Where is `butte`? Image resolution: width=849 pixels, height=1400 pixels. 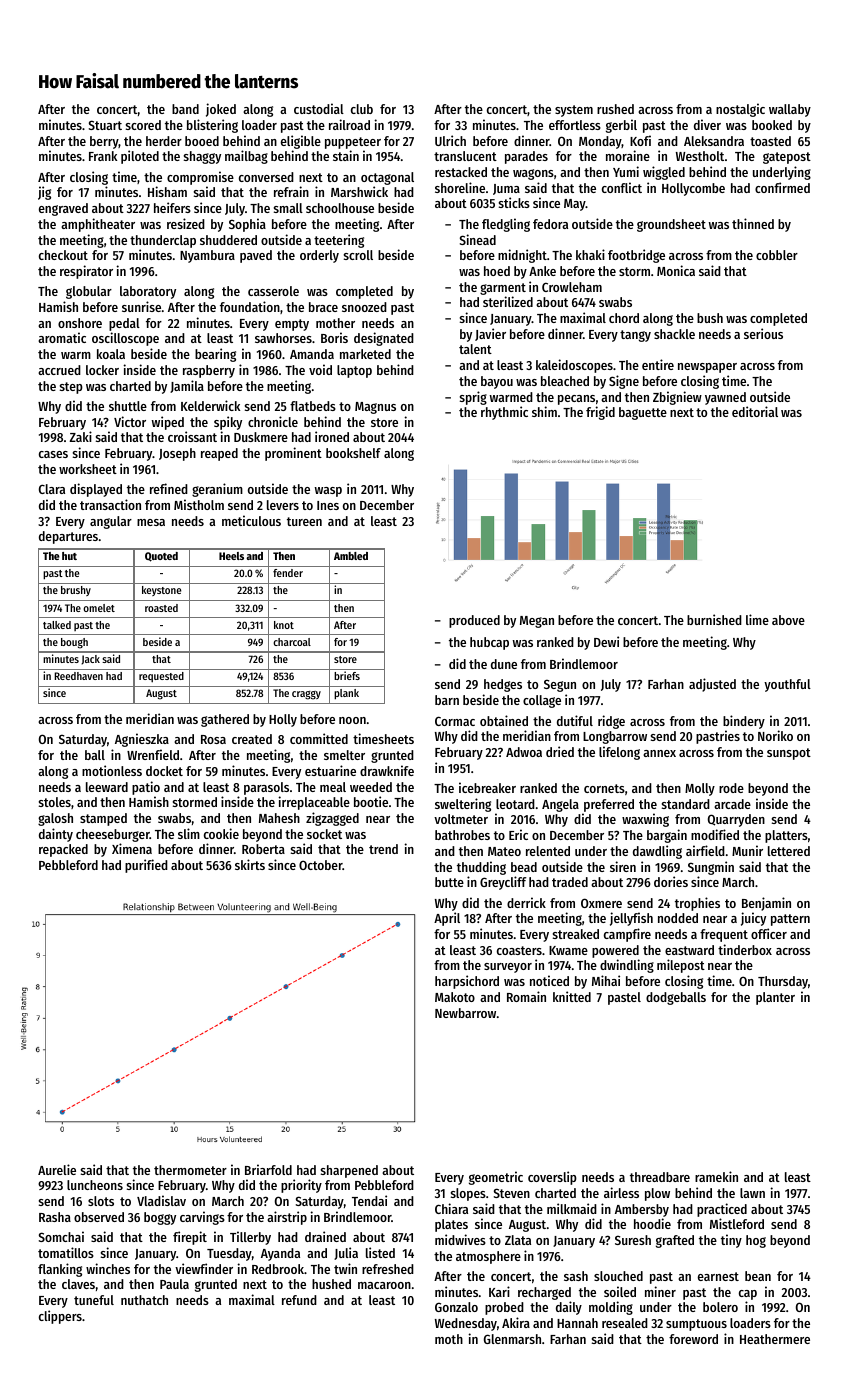 butte is located at coordinates (449, 882).
